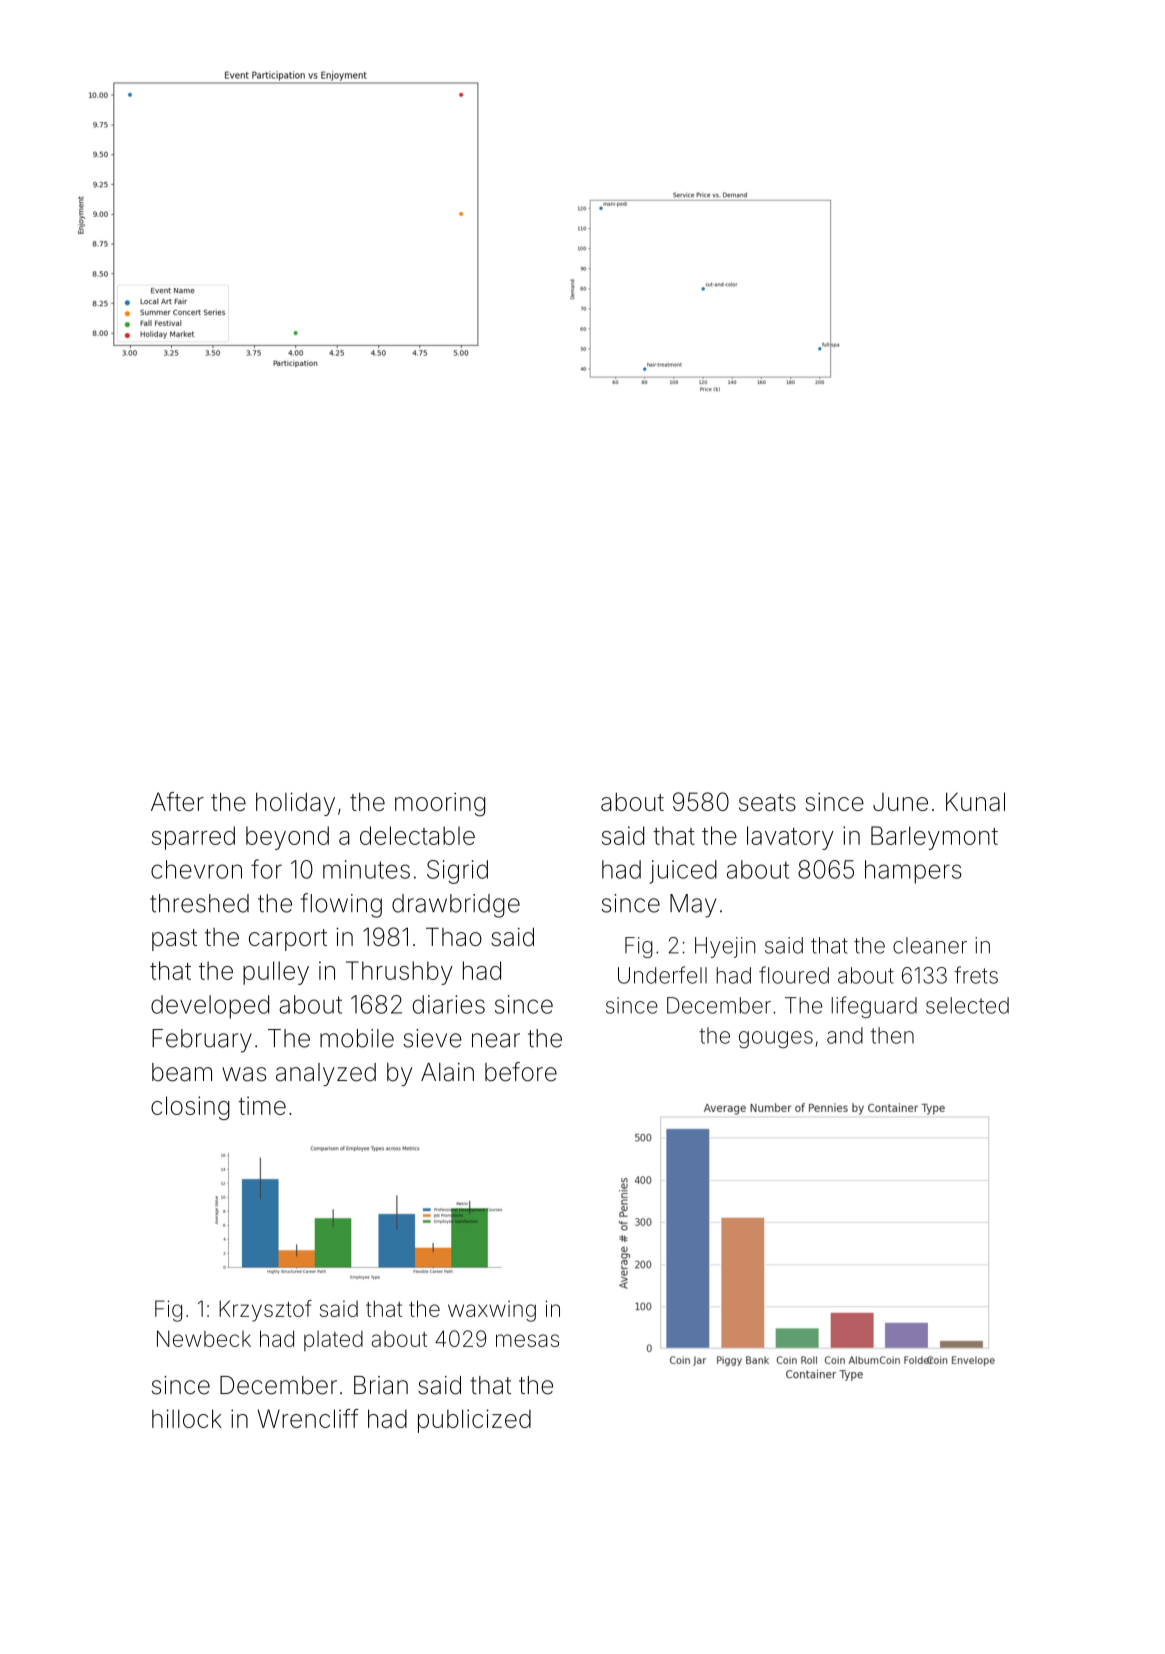  I want to click on before, so click(521, 1072).
